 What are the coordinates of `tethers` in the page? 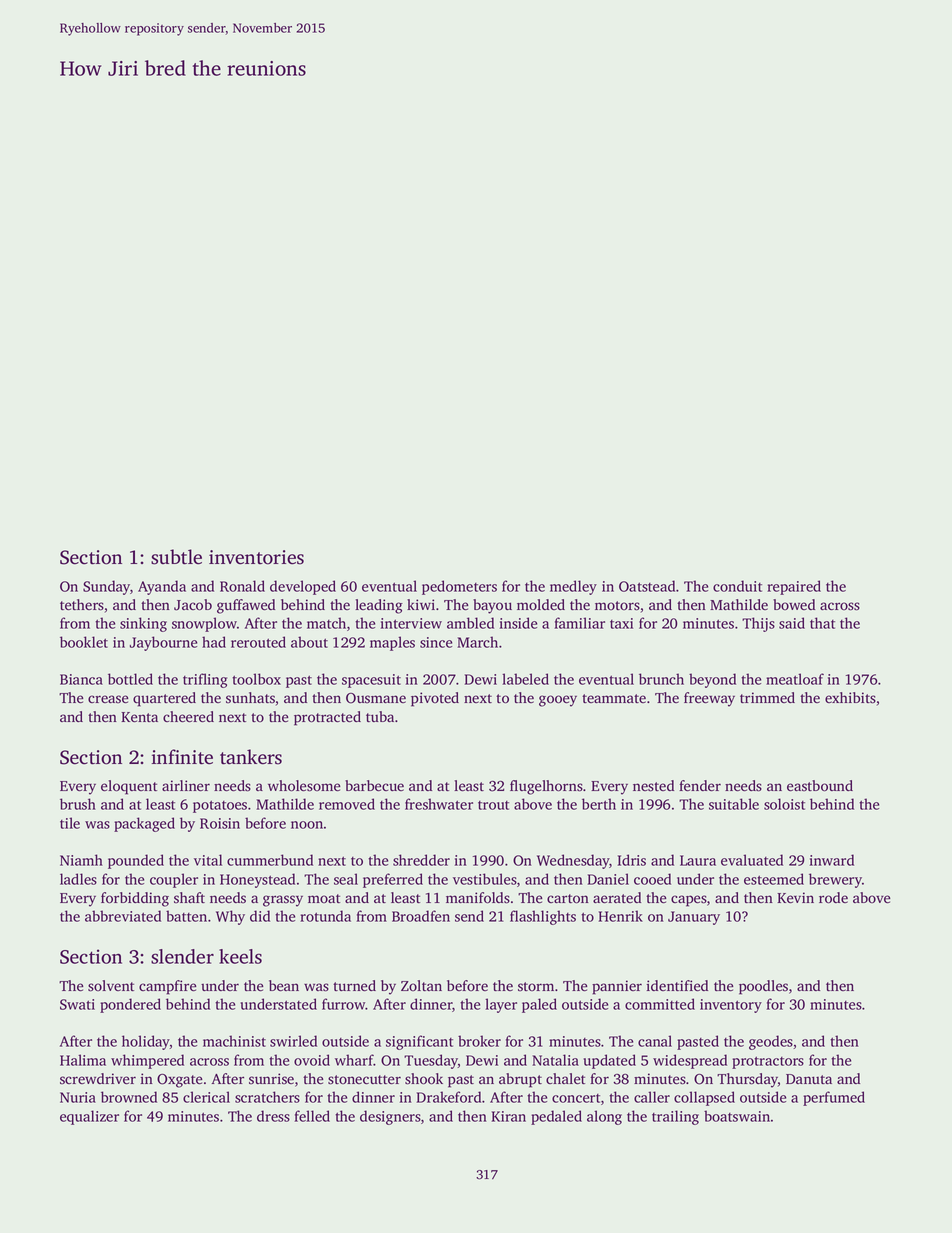 It's located at (82, 605).
